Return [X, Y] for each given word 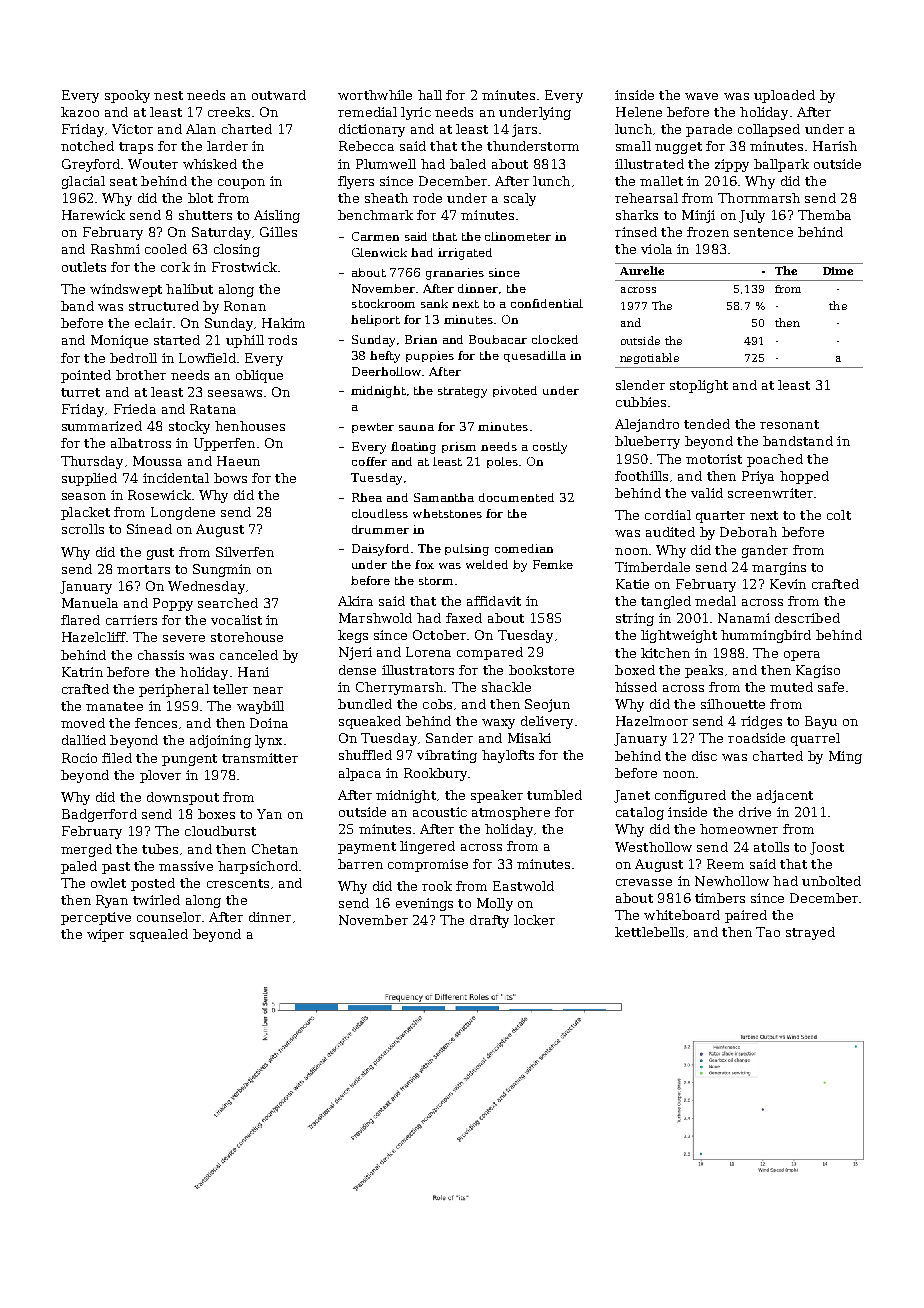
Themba [824, 215]
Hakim [283, 323]
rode [427, 198]
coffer [369, 461]
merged [86, 850]
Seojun [547, 705]
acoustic [440, 812]
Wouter [153, 164]
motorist [714, 459]
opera [802, 656]
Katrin [82, 672]
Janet [632, 796]
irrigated [465, 254]
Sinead [149, 529]
